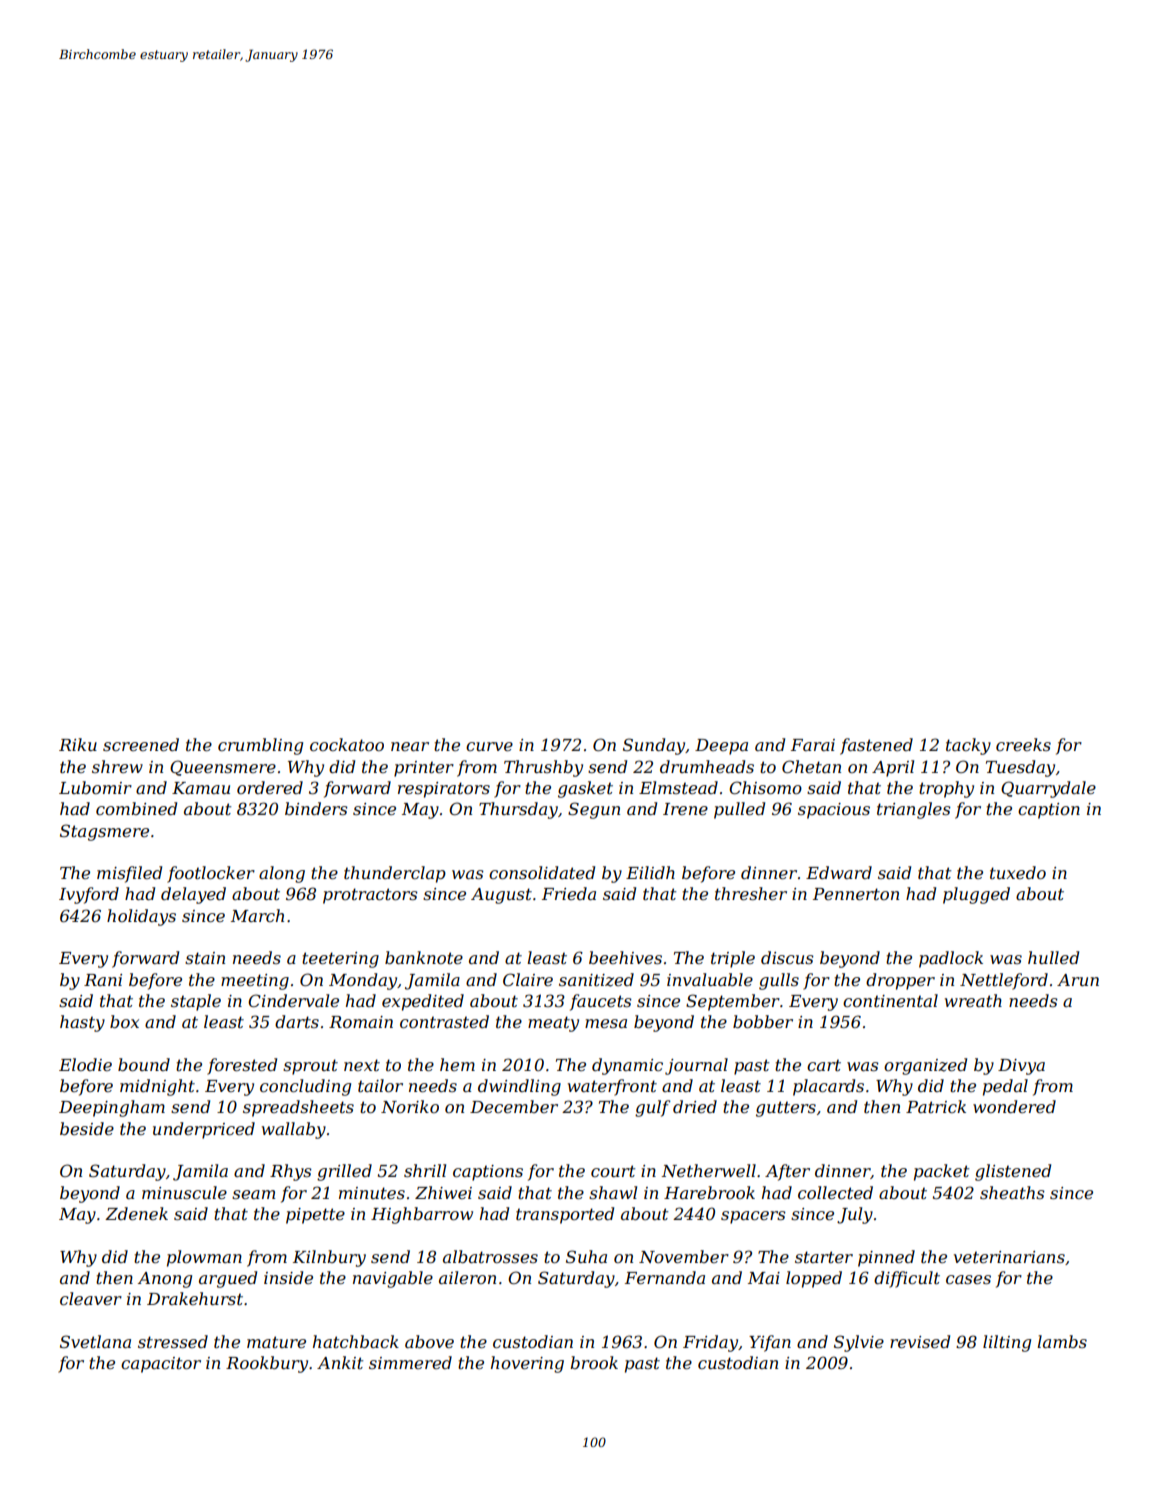 The height and width of the screenshot is (1506, 1164). I want to click on stressed, so click(173, 1341).
